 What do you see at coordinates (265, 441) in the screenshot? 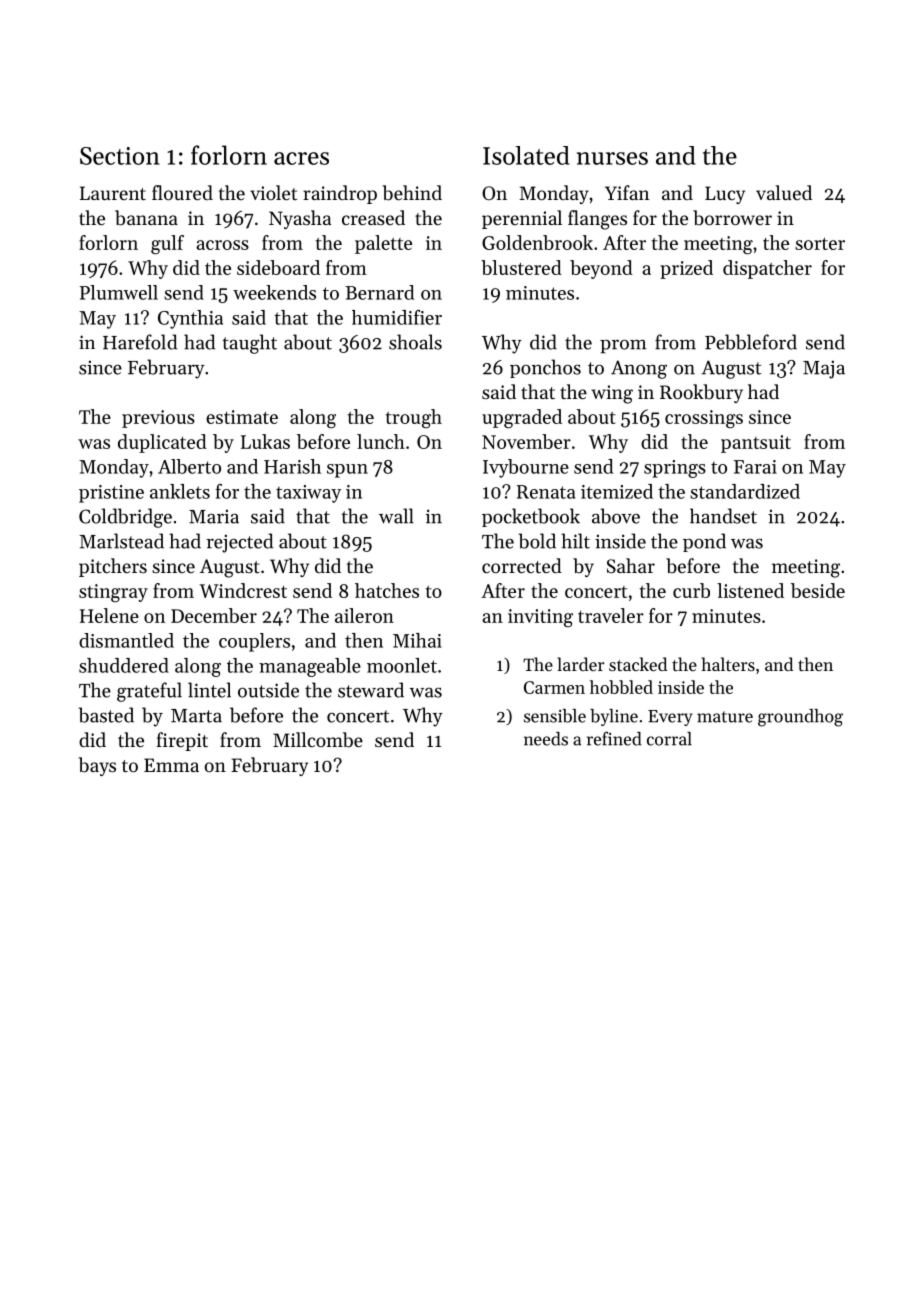
I see `Lukas` at bounding box center [265, 441].
